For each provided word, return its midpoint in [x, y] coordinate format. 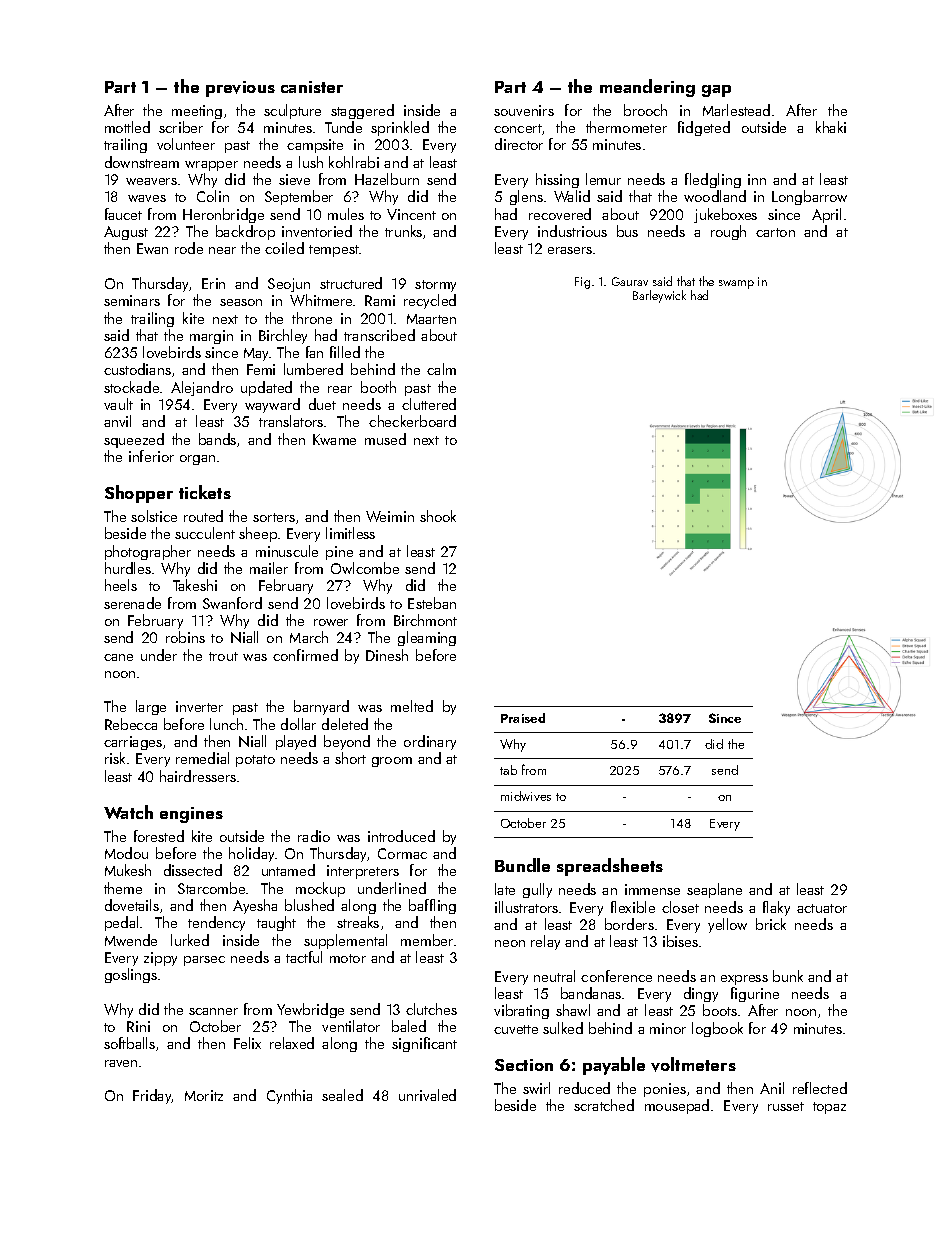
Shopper [139, 494]
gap [716, 91]
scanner [213, 1011]
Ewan [152, 248]
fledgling [713, 180]
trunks [403, 231]
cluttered [429, 404]
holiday [251, 854]
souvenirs [524, 110]
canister [312, 87]
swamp [736, 284]
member [427, 940]
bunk [788, 976]
